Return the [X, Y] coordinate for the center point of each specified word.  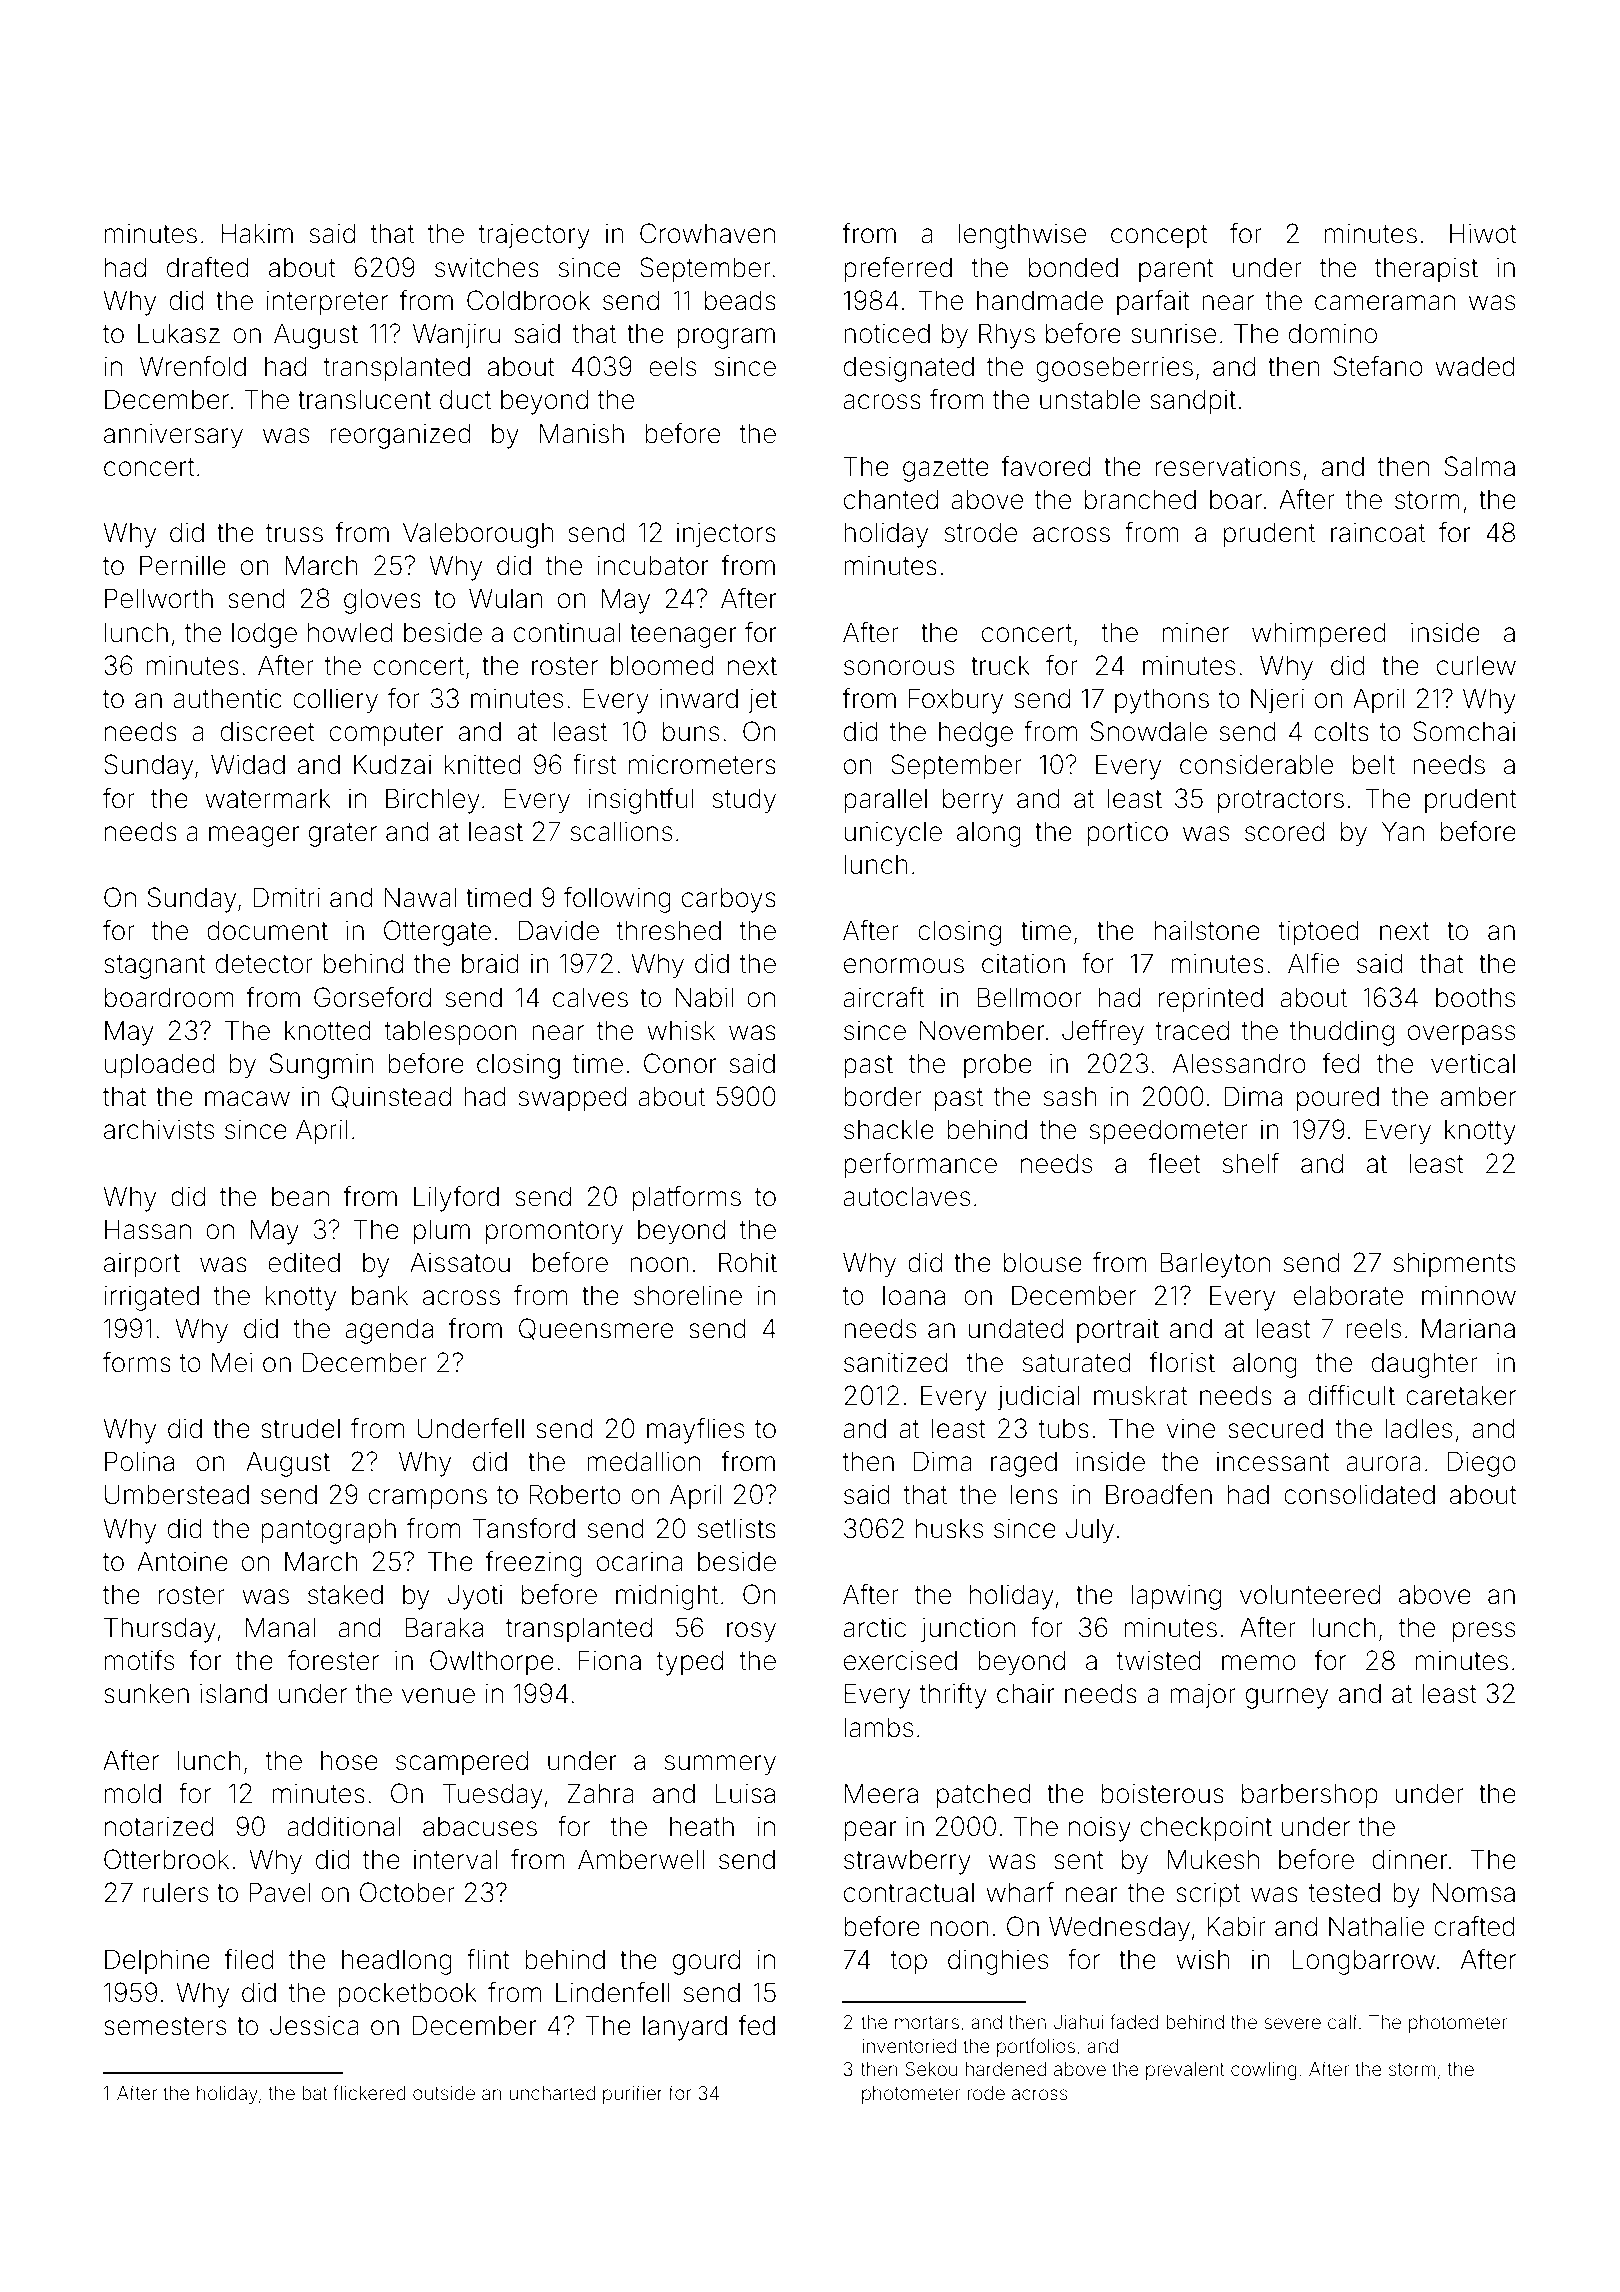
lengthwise [1022, 236]
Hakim [257, 233]
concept [1159, 237]
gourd [706, 1962]
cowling [1264, 2071]
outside [444, 2093]
